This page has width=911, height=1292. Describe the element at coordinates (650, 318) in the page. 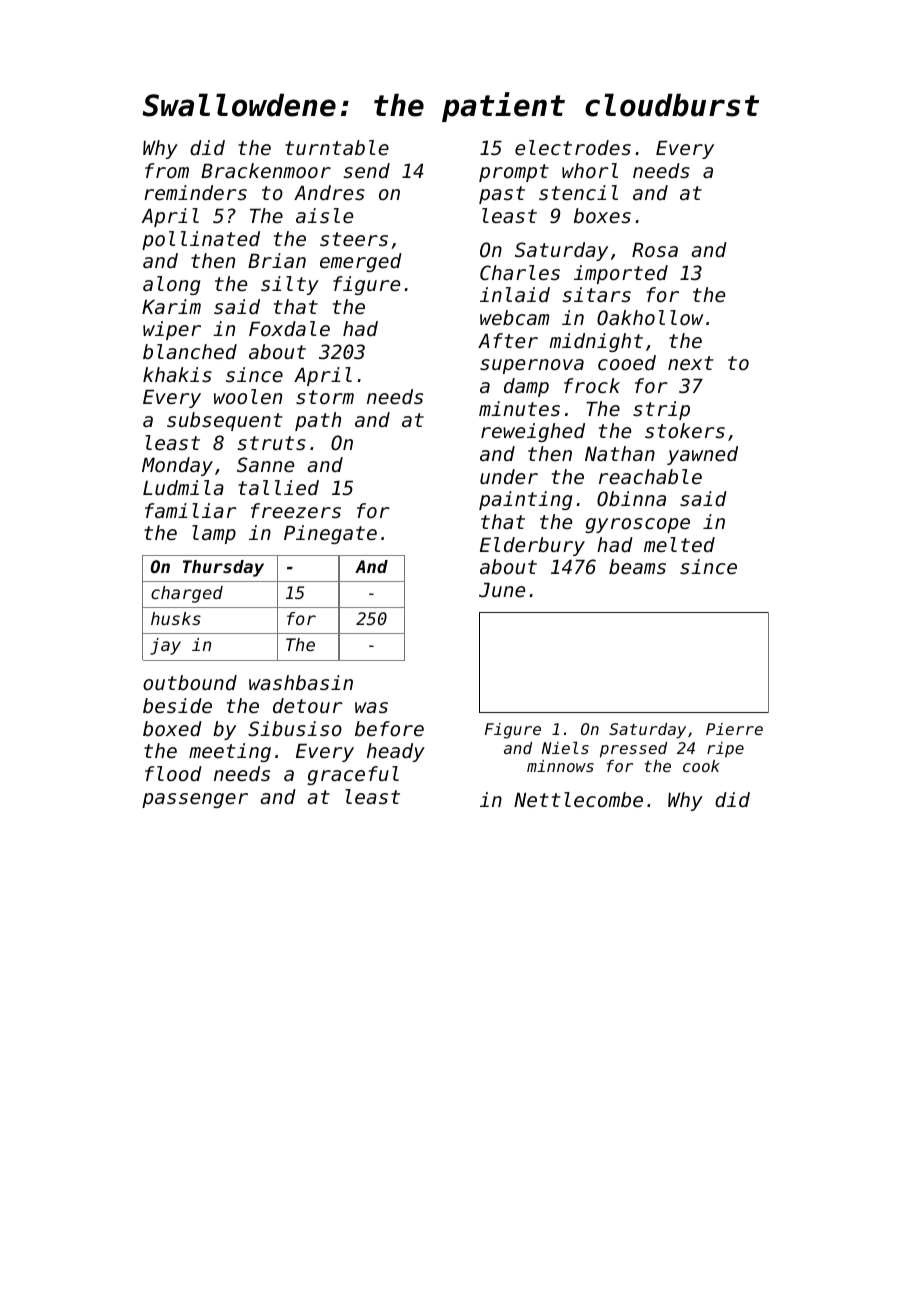

I see `Oakhollow` at that location.
